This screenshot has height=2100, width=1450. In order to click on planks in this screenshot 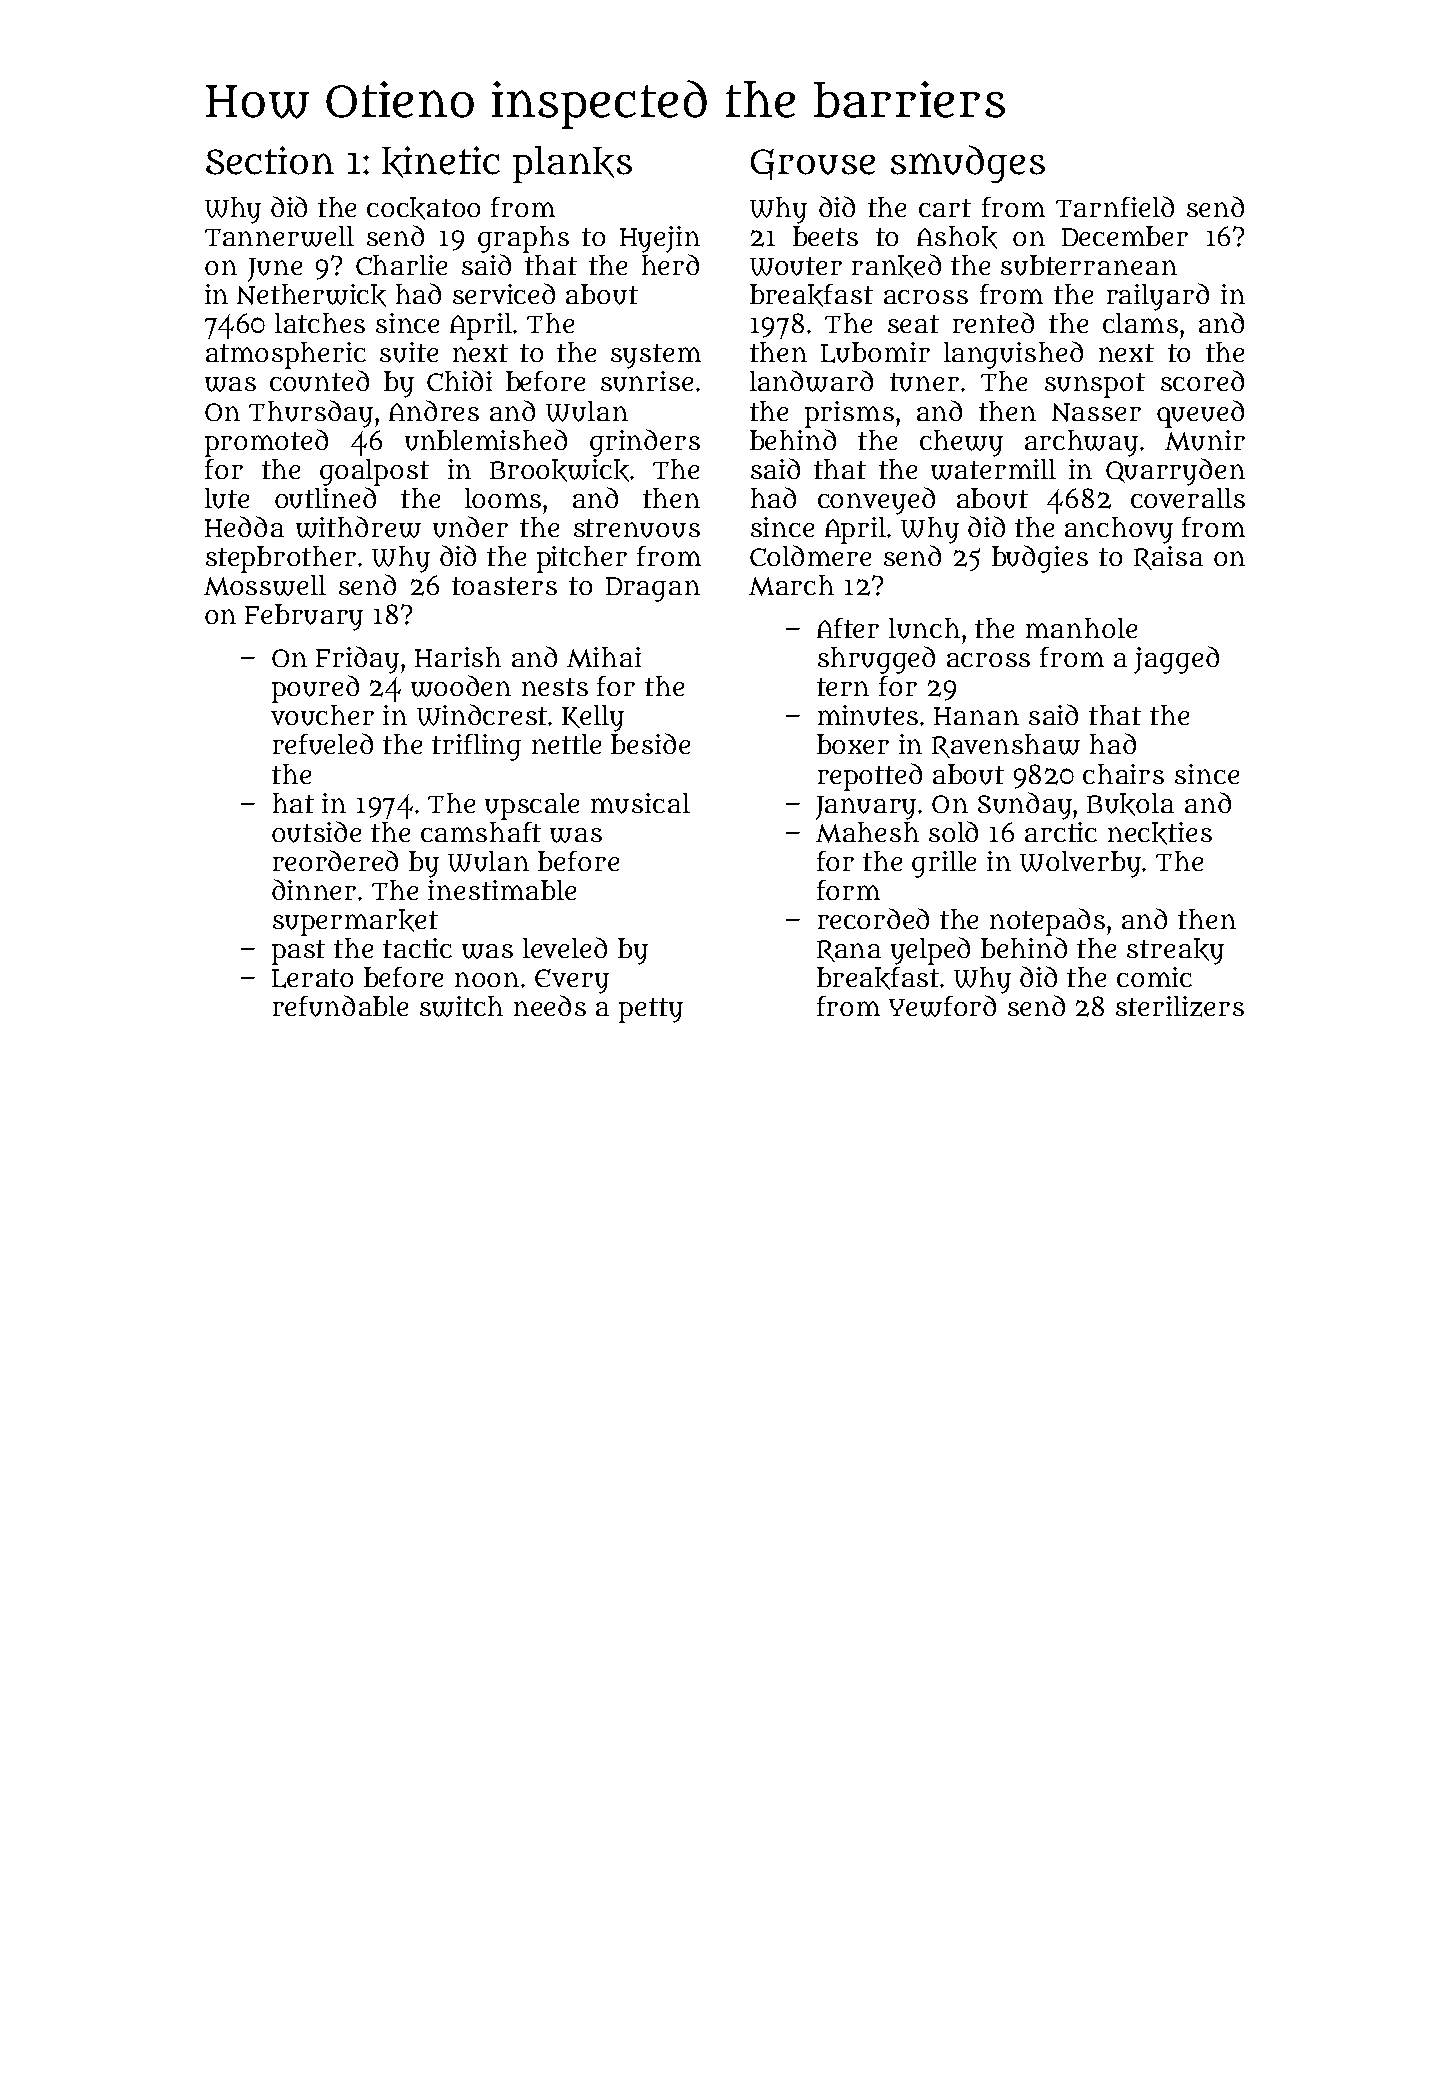, I will do `click(572, 164)`.
